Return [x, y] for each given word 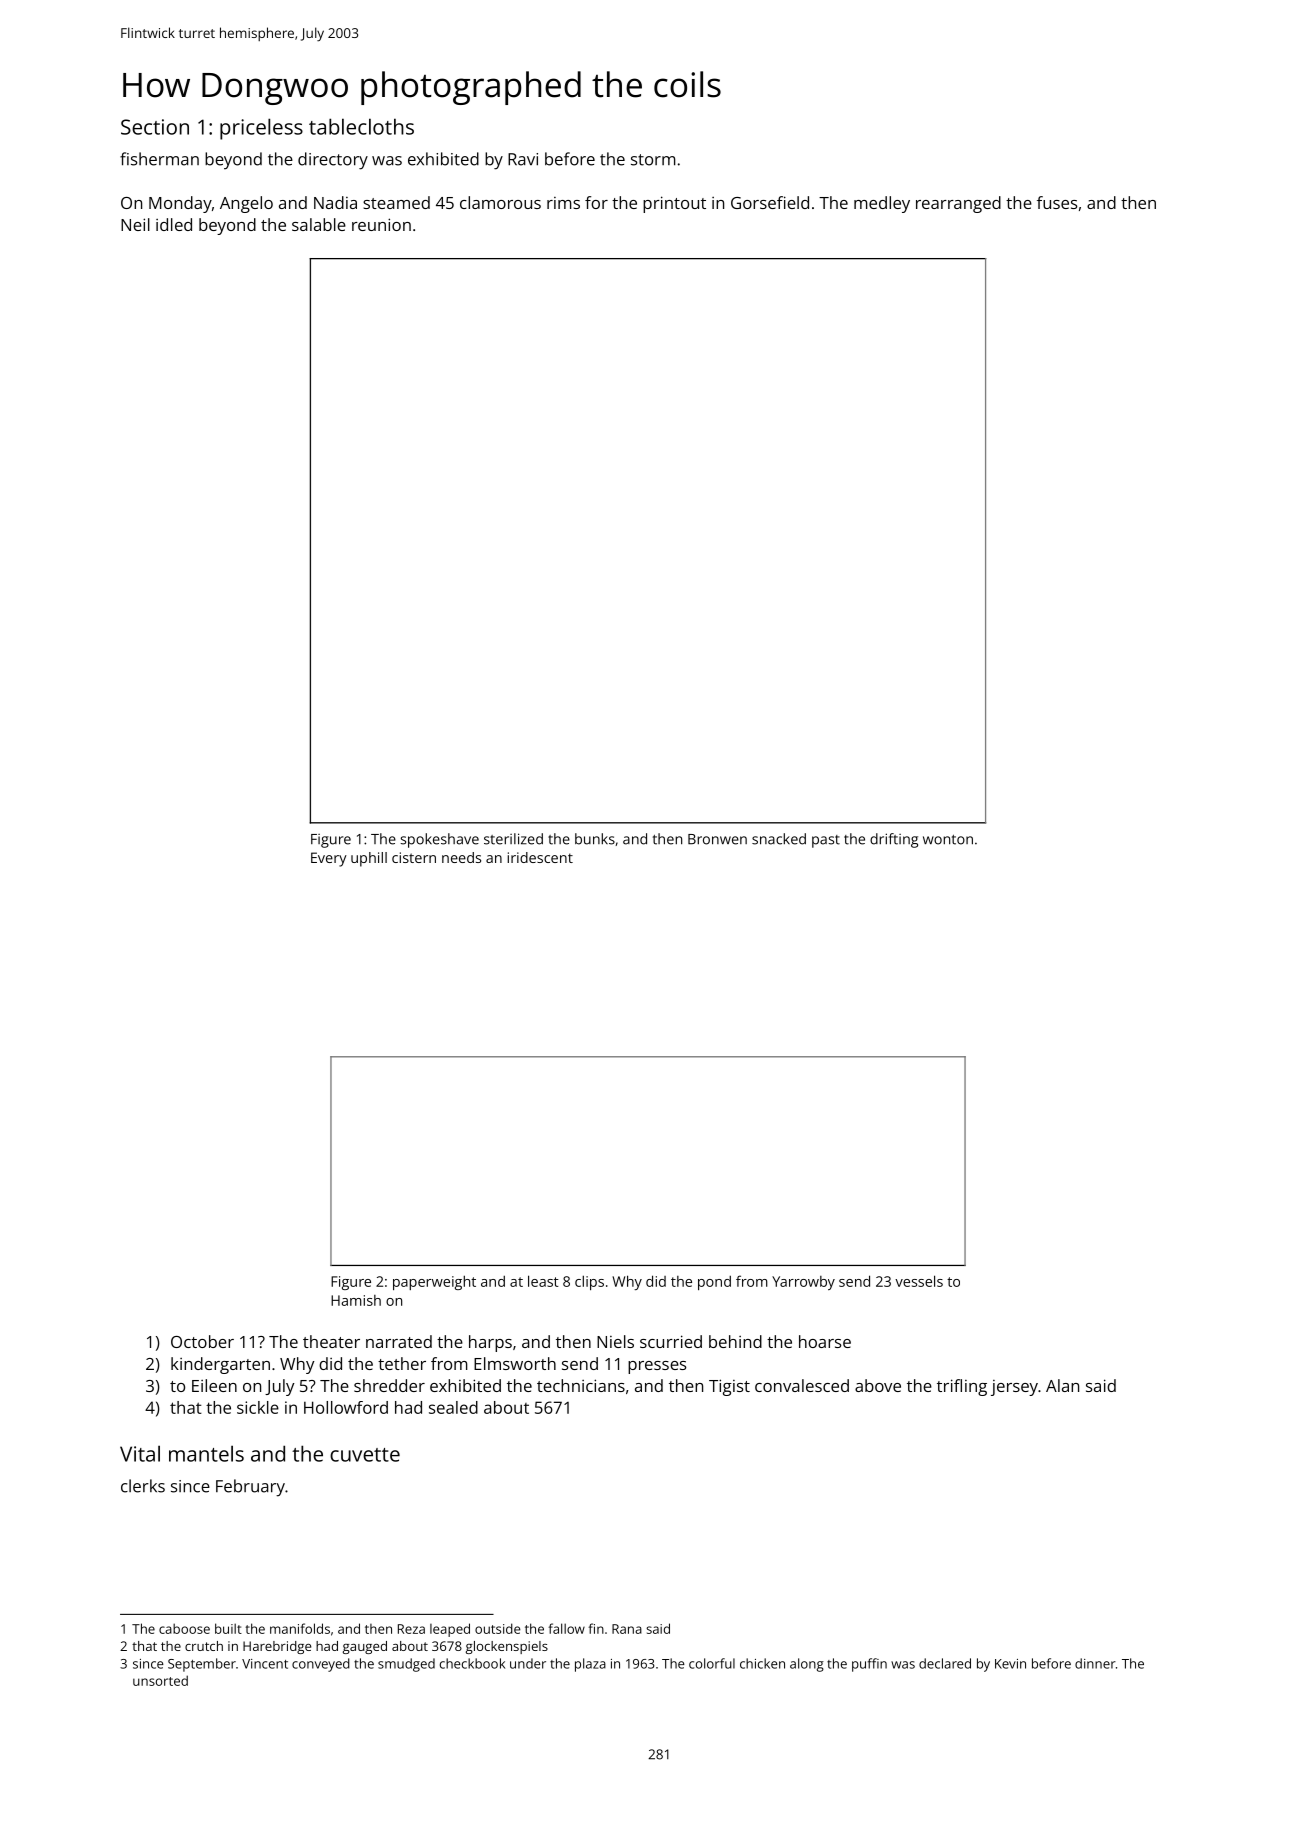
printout [674, 204]
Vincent [265, 1664]
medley [882, 204]
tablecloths [361, 126]
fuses [1057, 202]
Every [329, 859]
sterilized [513, 839]
